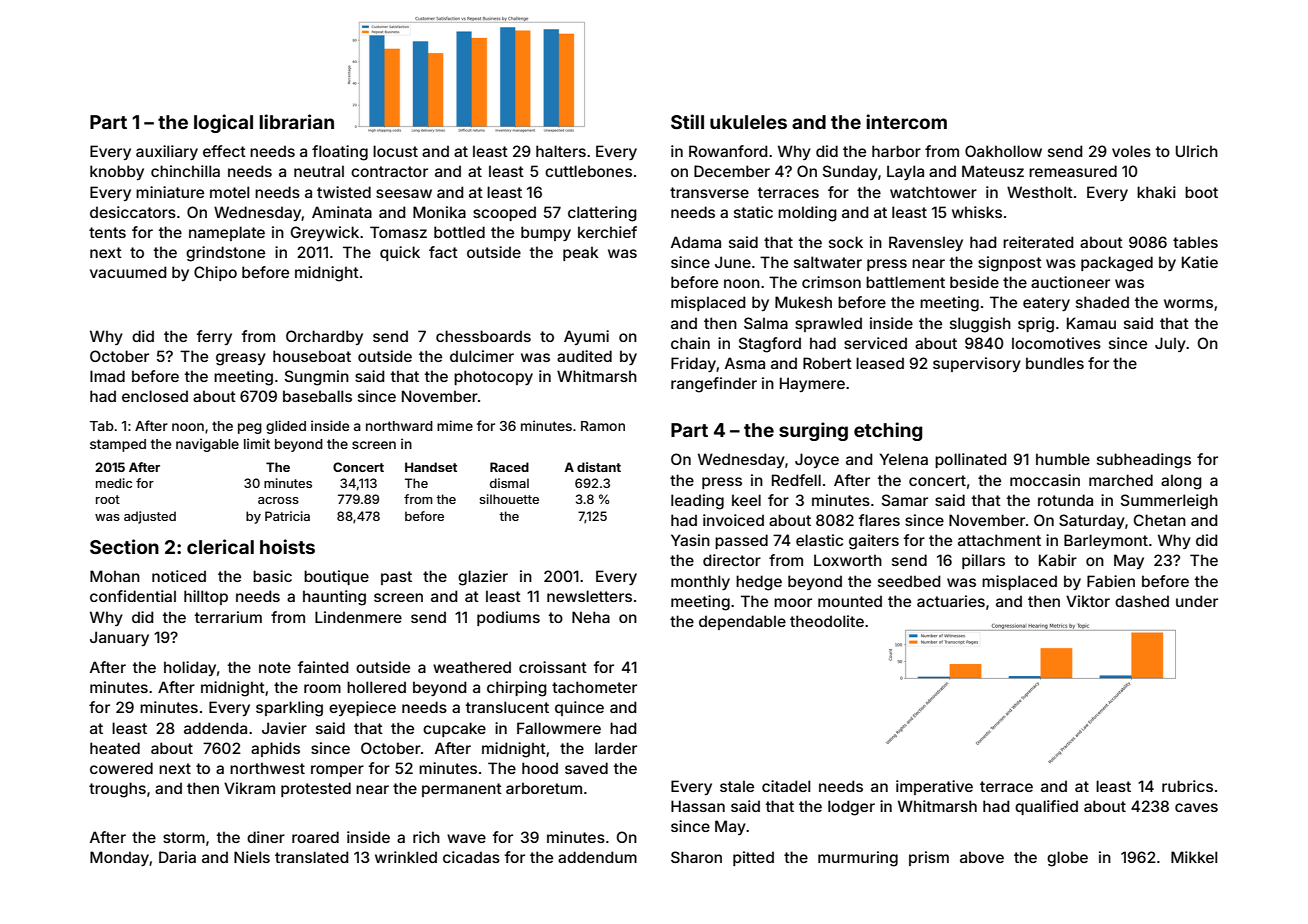  I want to click on Sharon, so click(696, 857).
